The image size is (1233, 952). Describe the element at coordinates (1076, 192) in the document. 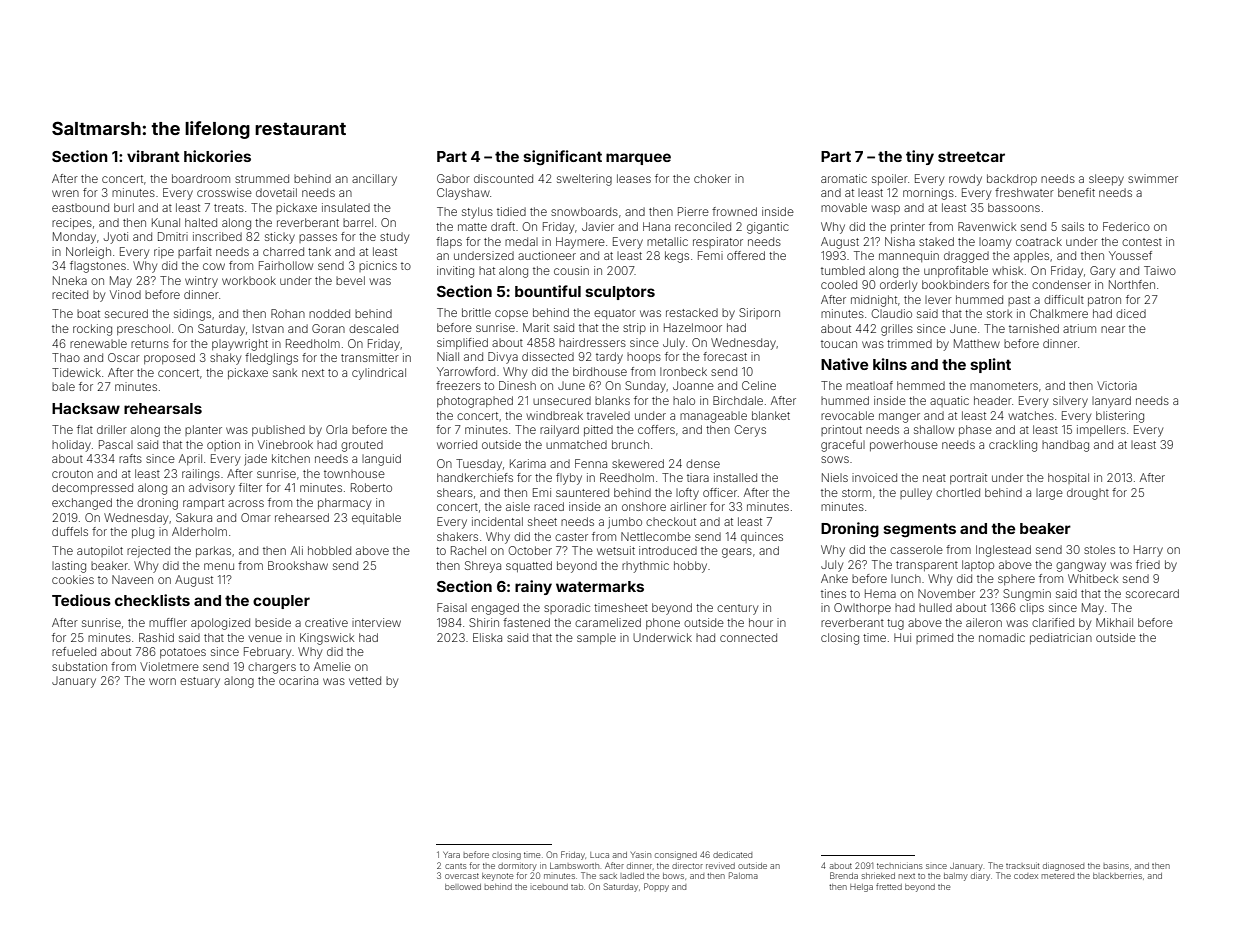

I see `benefit` at that location.
